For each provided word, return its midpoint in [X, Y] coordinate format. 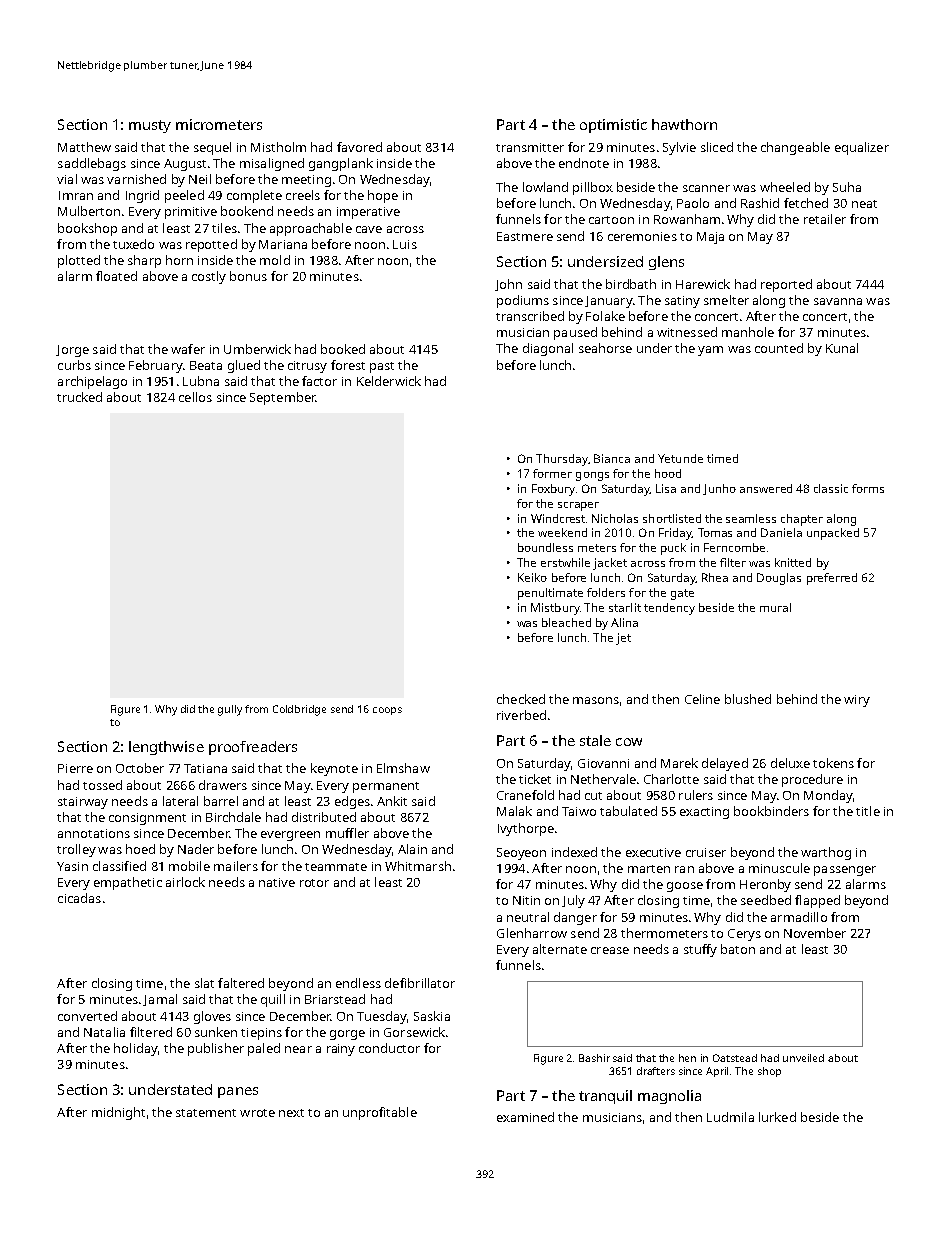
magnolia [669, 1097]
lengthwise [166, 748]
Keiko [532, 577]
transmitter [530, 147]
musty [150, 126]
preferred [832, 579]
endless [358, 983]
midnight [118, 1113]
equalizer [862, 148]
